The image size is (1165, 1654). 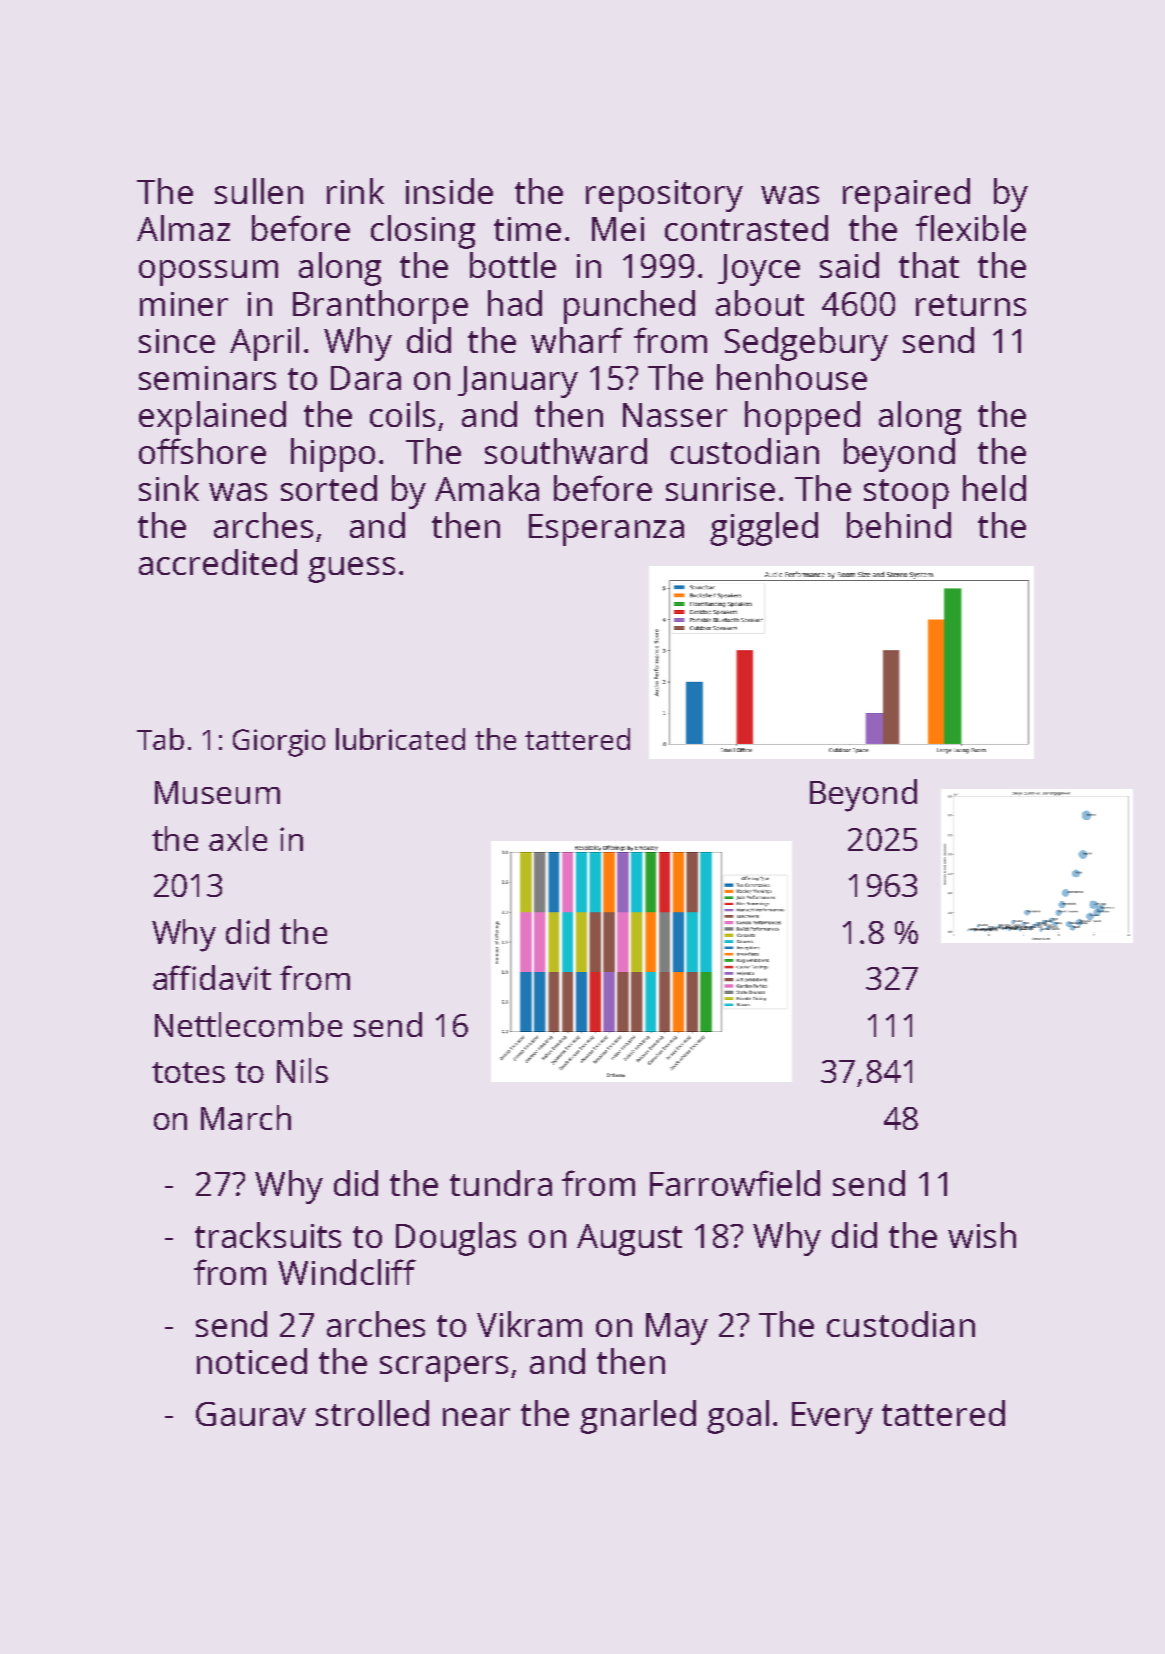 I want to click on lubricated, so click(x=400, y=739).
